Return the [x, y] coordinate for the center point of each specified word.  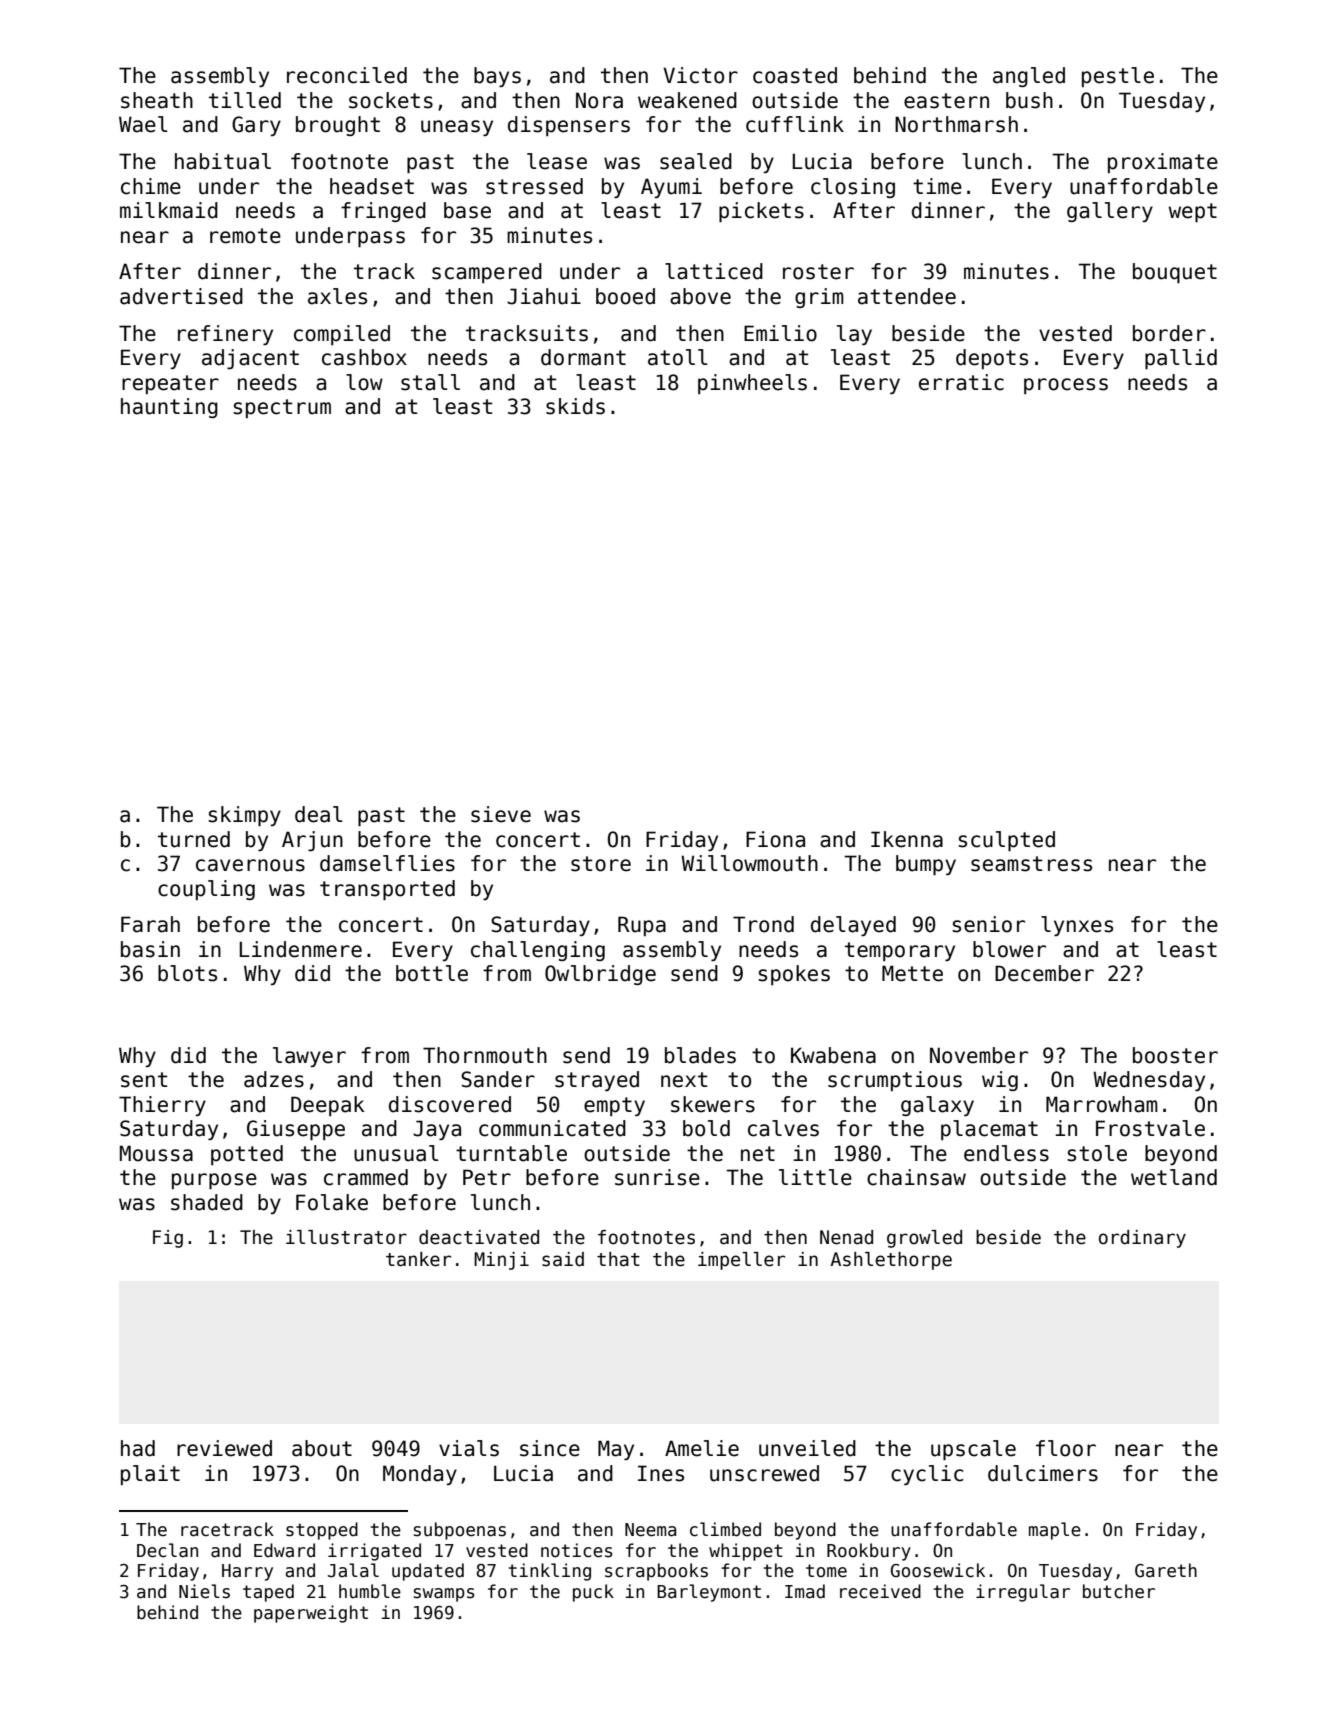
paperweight [311, 1614]
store [601, 864]
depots [992, 359]
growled [924, 1239]
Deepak [328, 1106]
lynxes [1077, 926]
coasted [795, 75]
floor [1066, 1448]
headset [372, 186]
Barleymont [709, 1593]
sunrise [657, 1177]
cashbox [364, 357]
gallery [1110, 212]
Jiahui [544, 296]
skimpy [244, 816]
